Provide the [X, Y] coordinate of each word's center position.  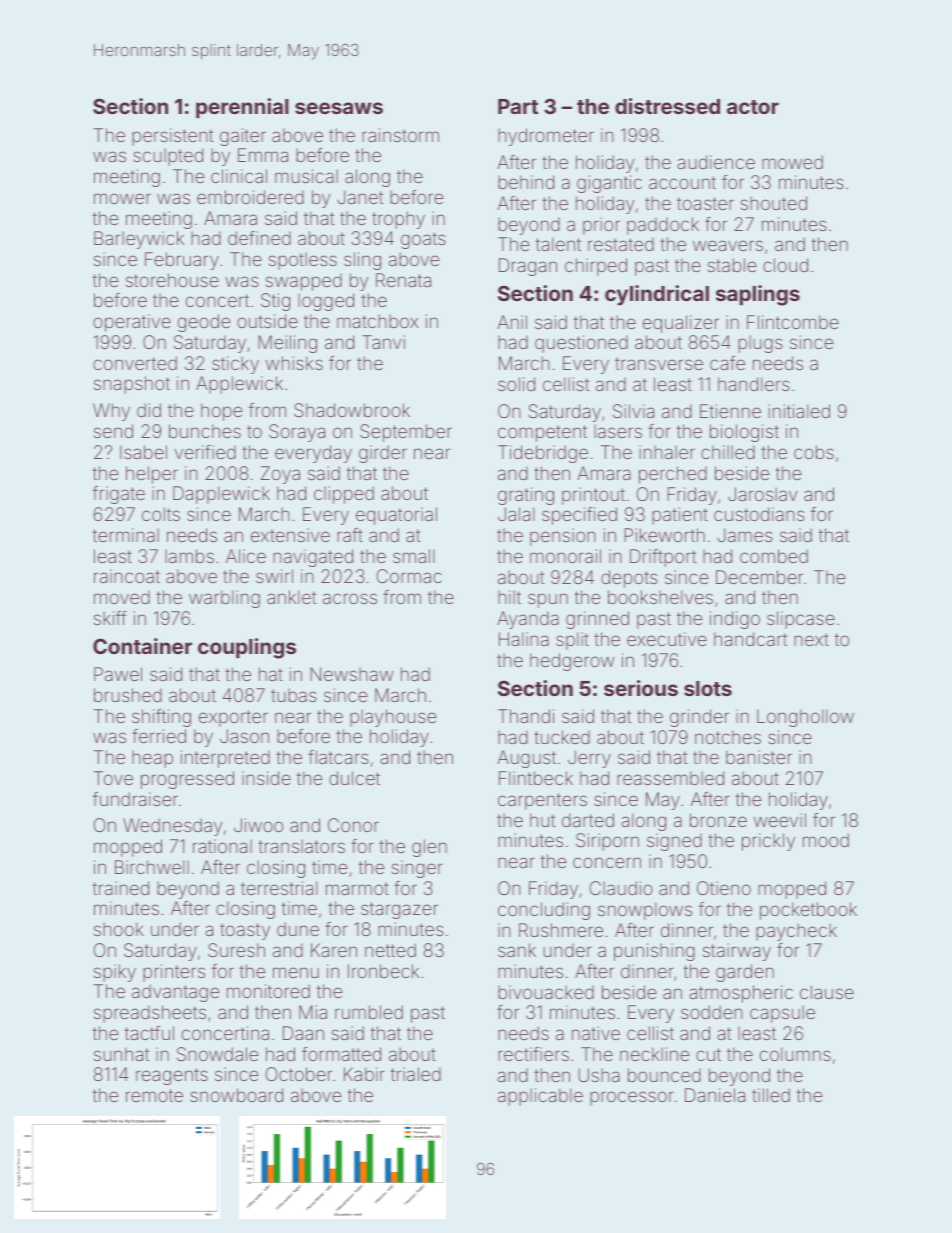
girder [383, 454]
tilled [771, 1095]
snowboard [236, 1095]
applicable [540, 1097]
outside [267, 321]
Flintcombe [793, 322]
